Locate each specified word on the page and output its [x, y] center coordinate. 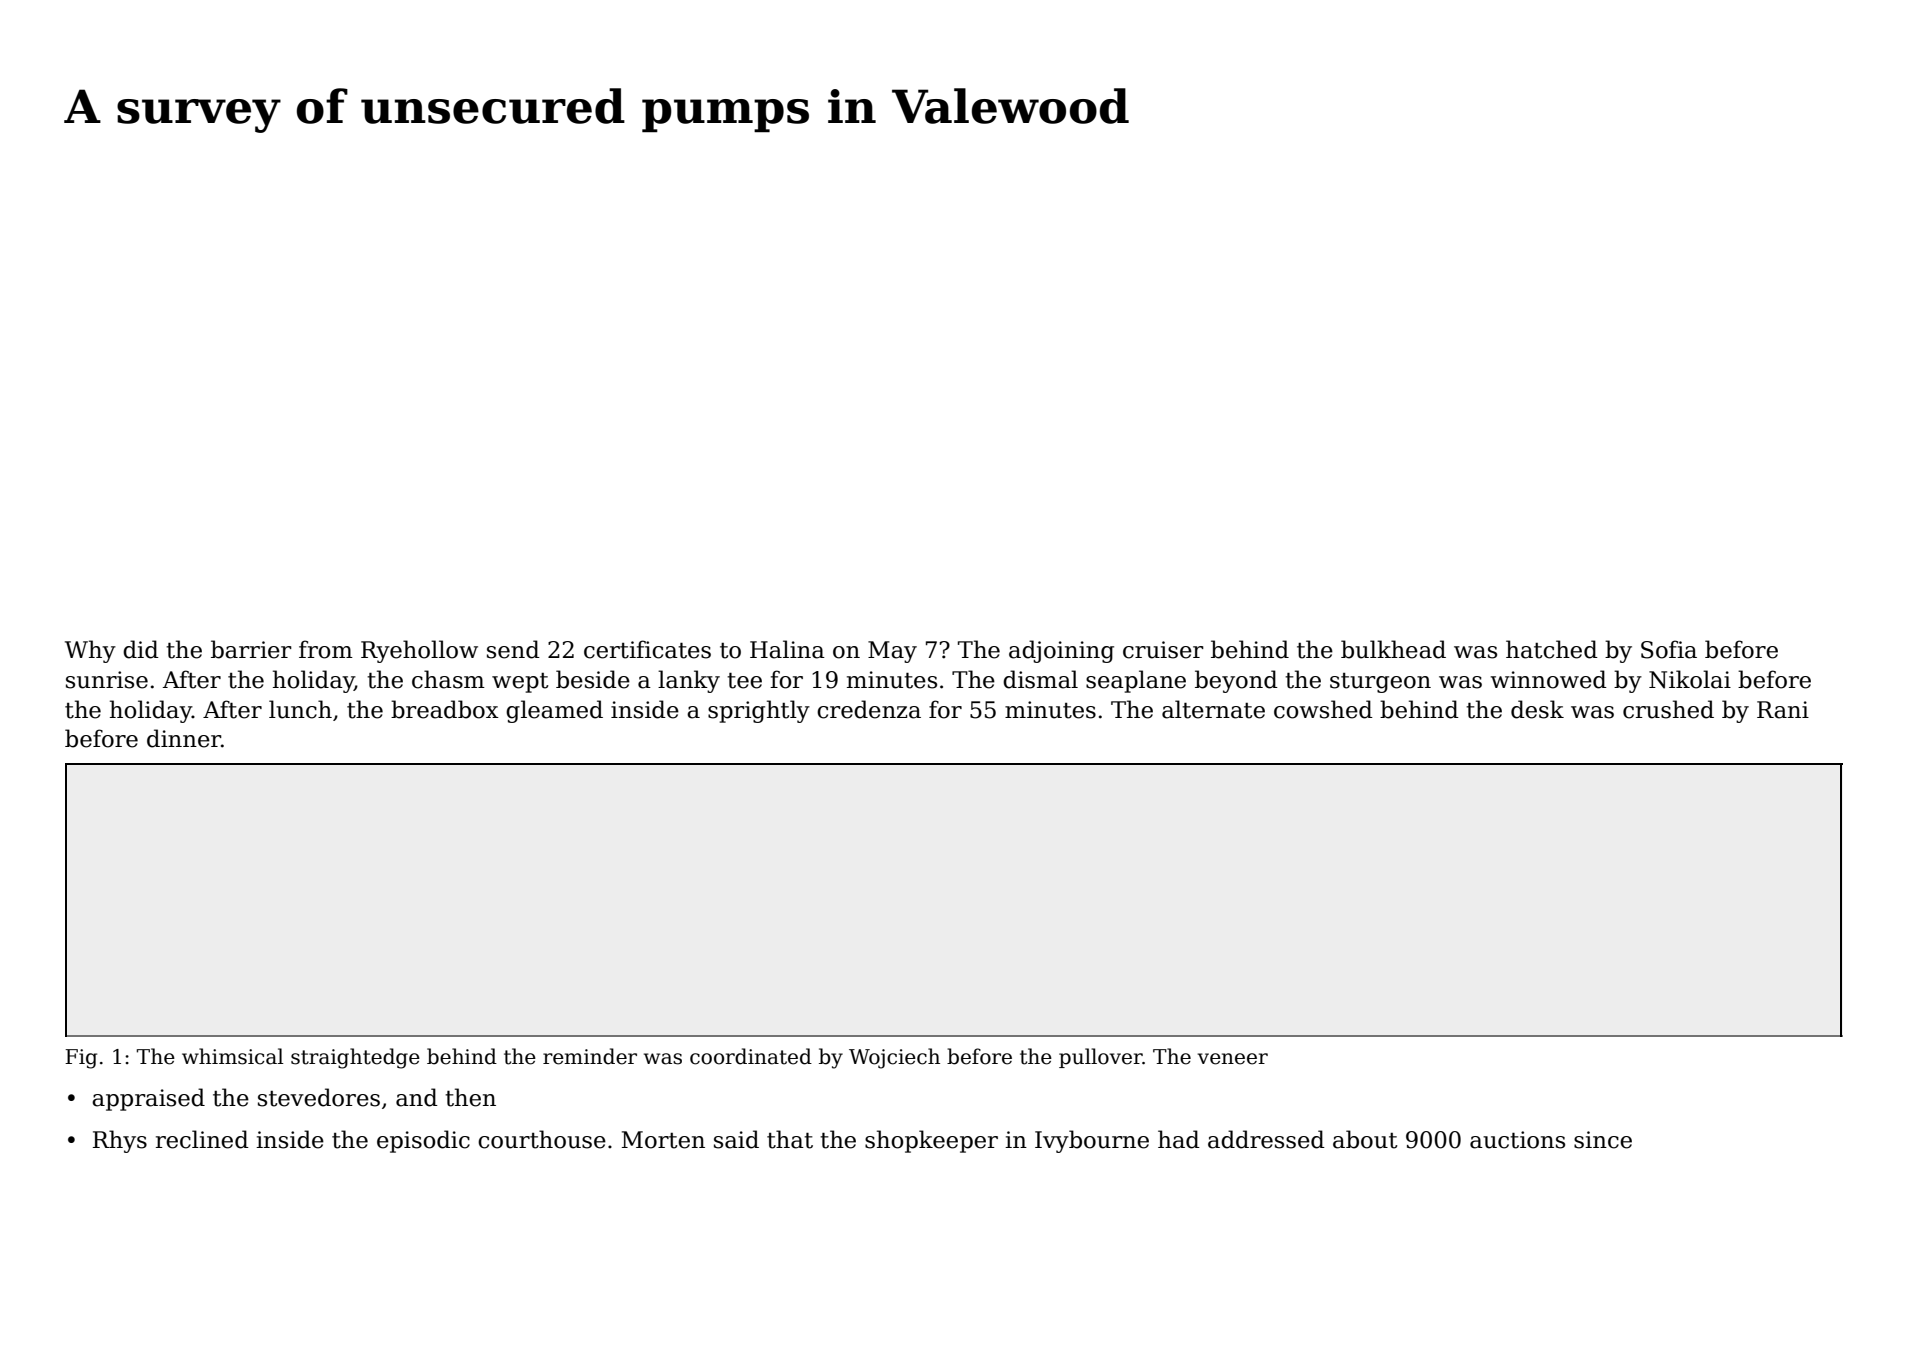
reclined [202, 1139]
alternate [1213, 709]
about [1365, 1139]
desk [1537, 709]
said [736, 1139]
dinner [184, 738]
